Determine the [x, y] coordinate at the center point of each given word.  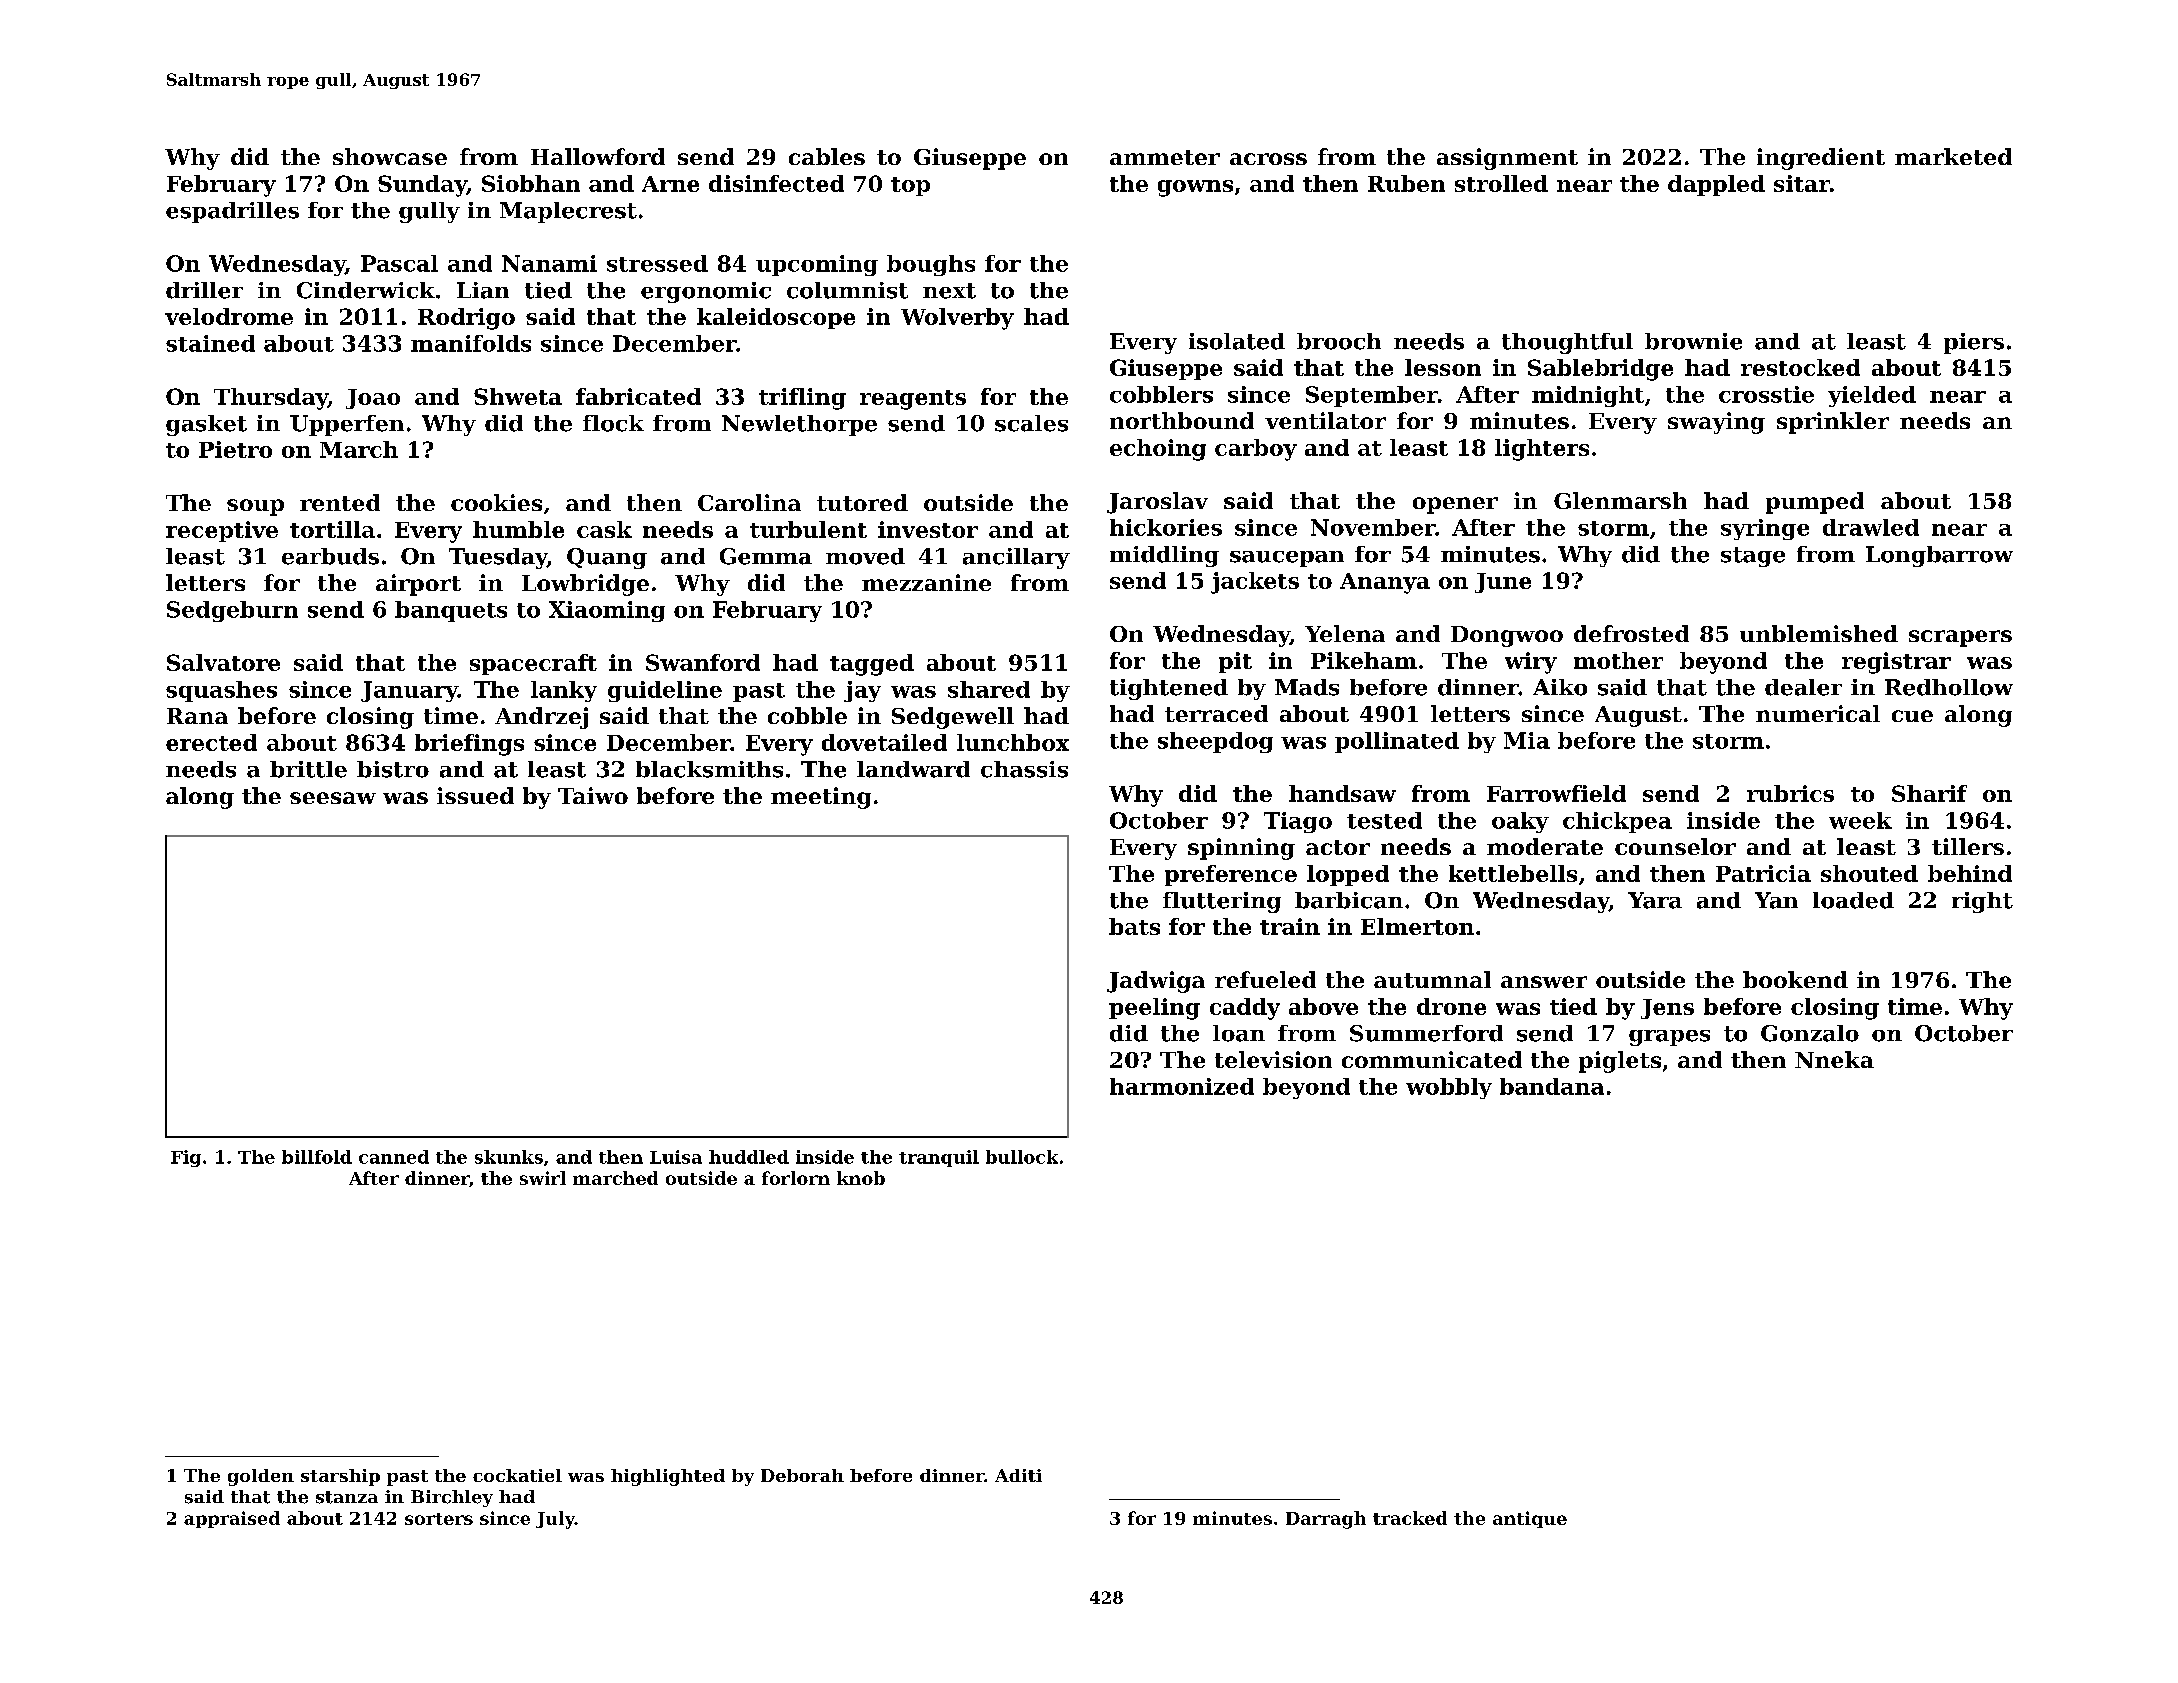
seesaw [333, 798]
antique [1530, 1519]
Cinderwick [366, 290]
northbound [1182, 420]
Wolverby [957, 319]
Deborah [802, 1475]
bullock [1022, 1157]
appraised [232, 1519]
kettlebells [1513, 873]
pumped [1815, 503]
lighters [1542, 450]
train [1290, 926]
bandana [1552, 1086]
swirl [543, 1178]
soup [255, 507]
